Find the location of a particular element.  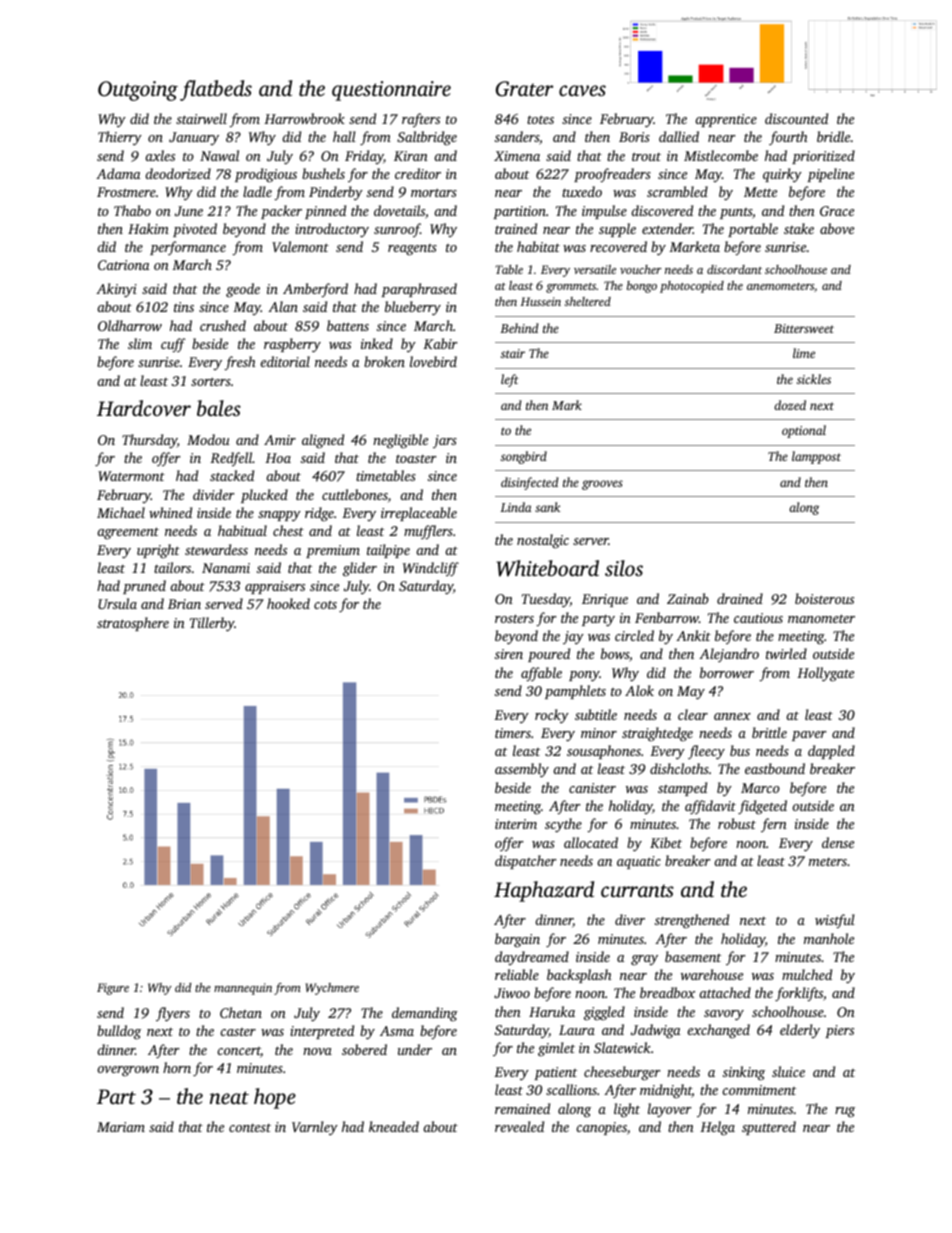

straightedge is located at coordinates (657, 734).
